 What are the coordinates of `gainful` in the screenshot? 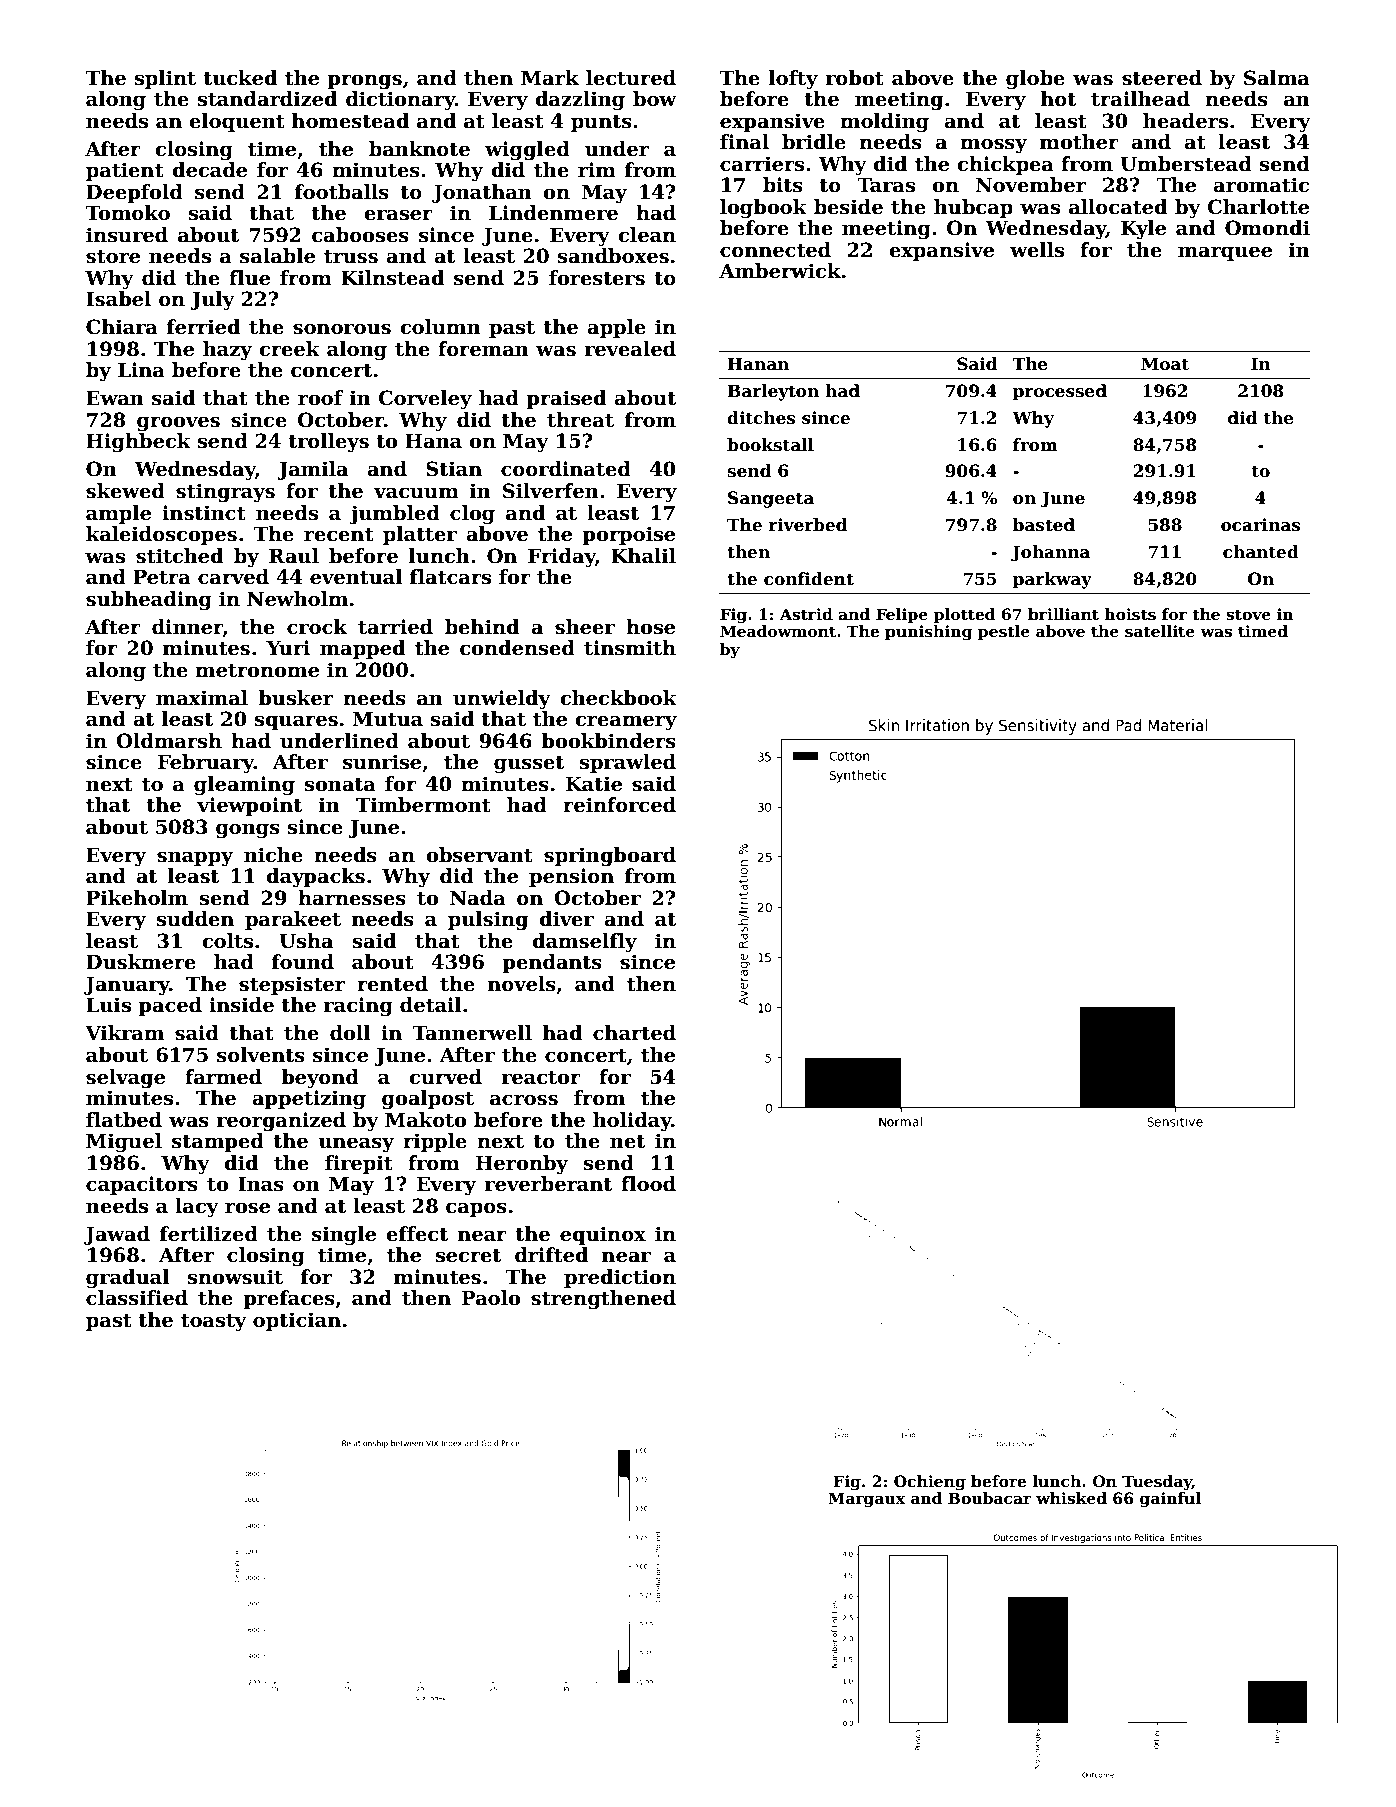 It's located at (1170, 1500).
